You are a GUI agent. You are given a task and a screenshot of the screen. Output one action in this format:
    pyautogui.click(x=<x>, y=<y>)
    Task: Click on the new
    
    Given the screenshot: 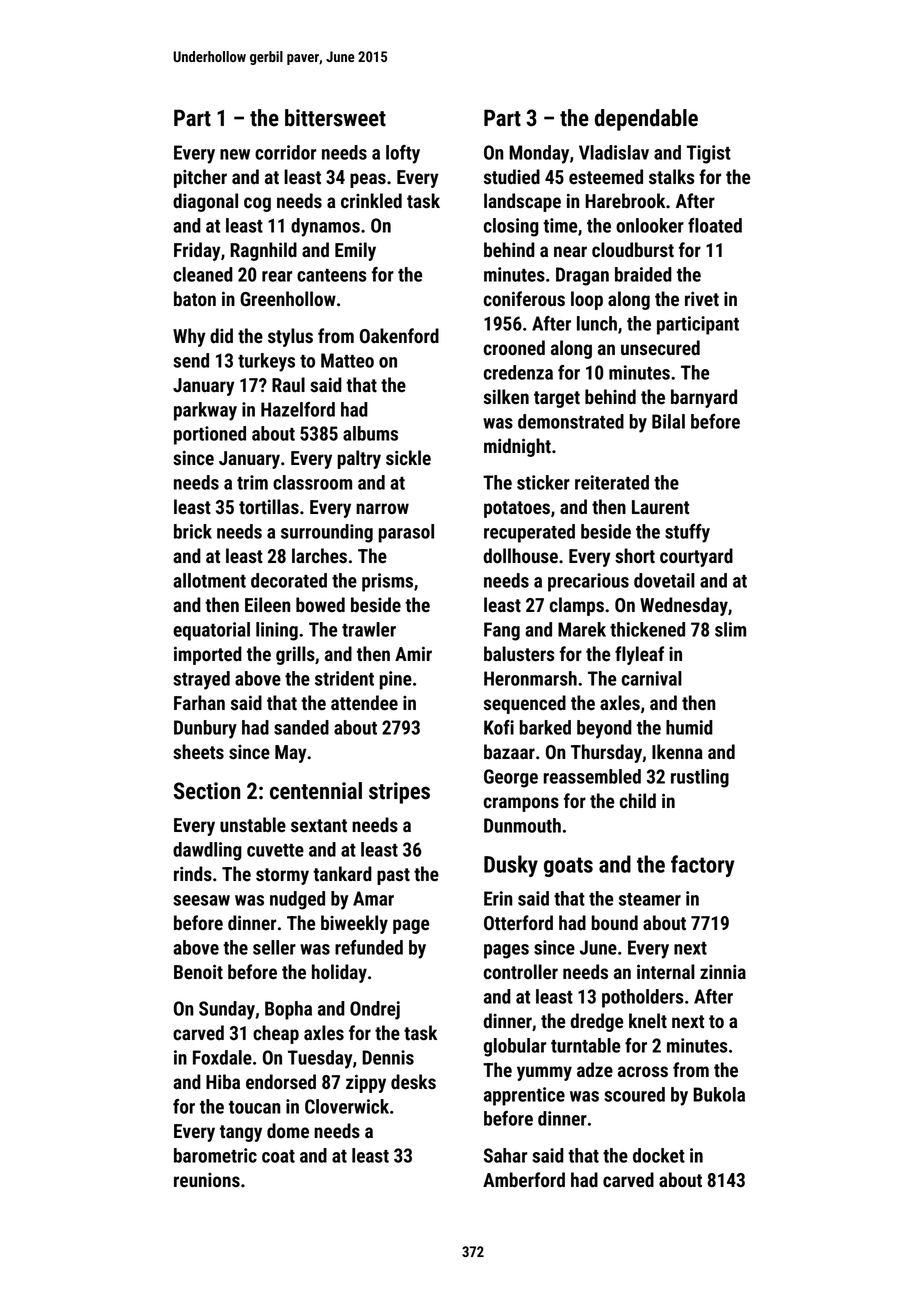 What is the action you would take?
    pyautogui.click(x=235, y=154)
